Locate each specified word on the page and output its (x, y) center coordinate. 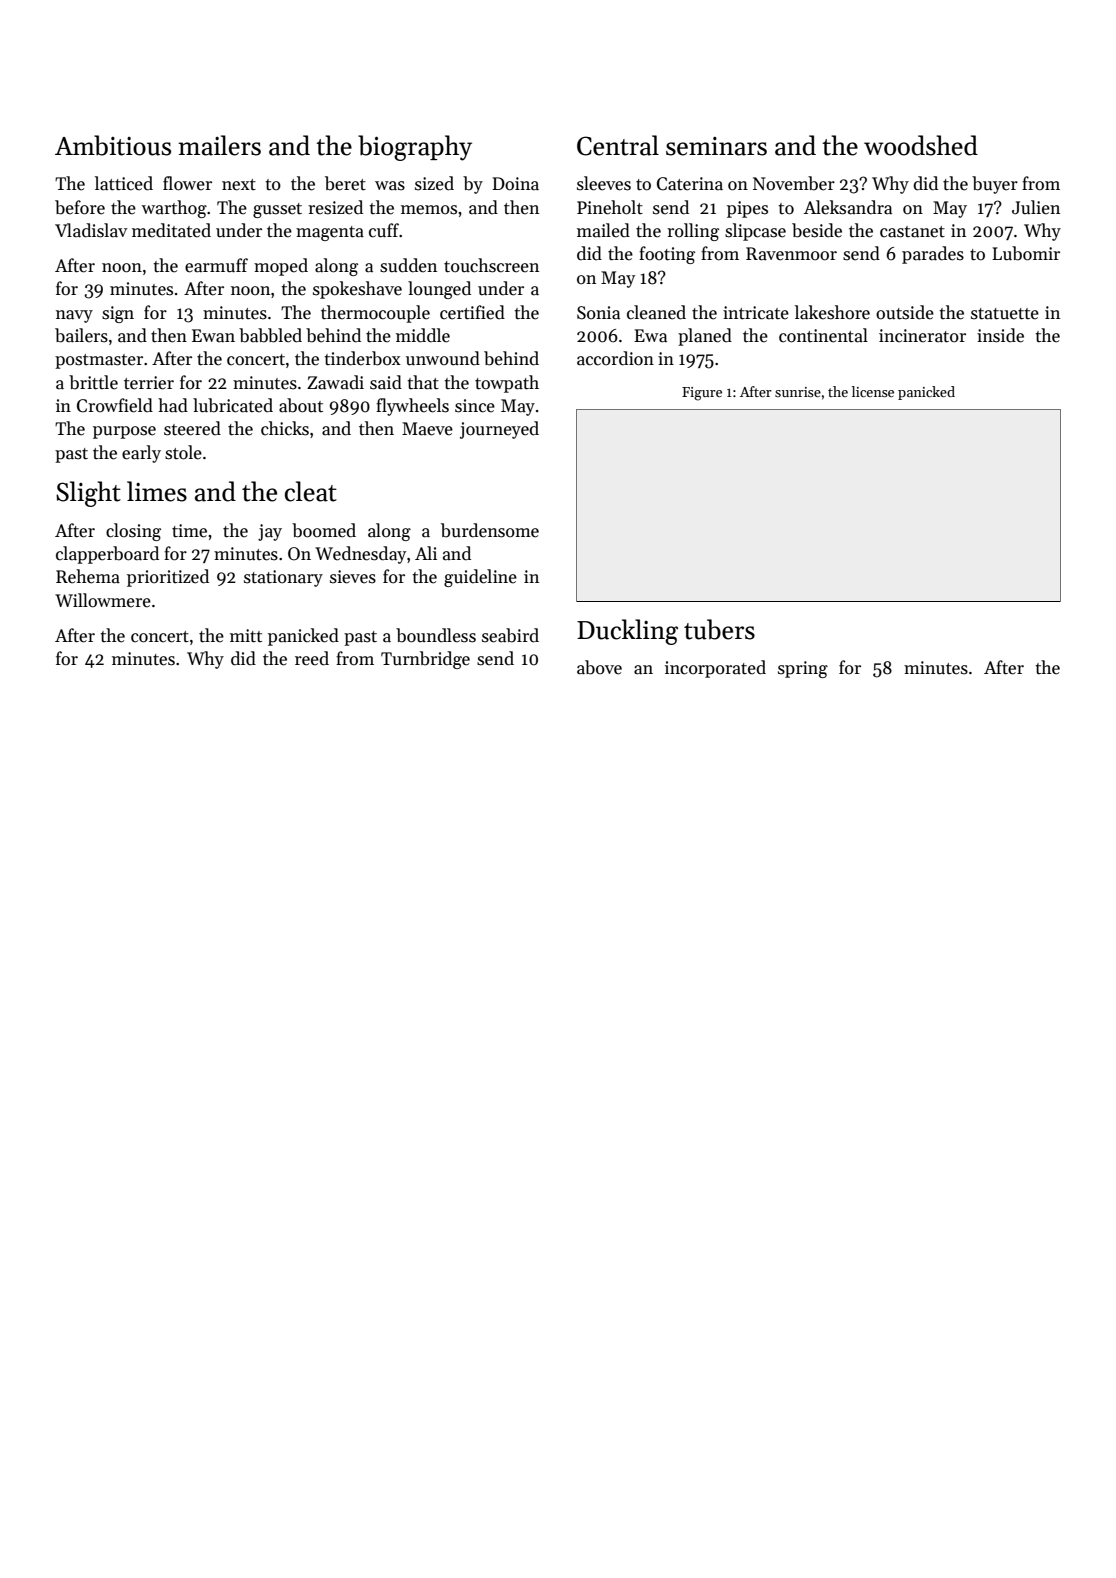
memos (429, 210)
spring (803, 669)
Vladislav (91, 230)
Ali (426, 553)
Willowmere (103, 600)
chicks (285, 428)
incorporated (715, 669)
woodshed (921, 145)
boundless (436, 635)
